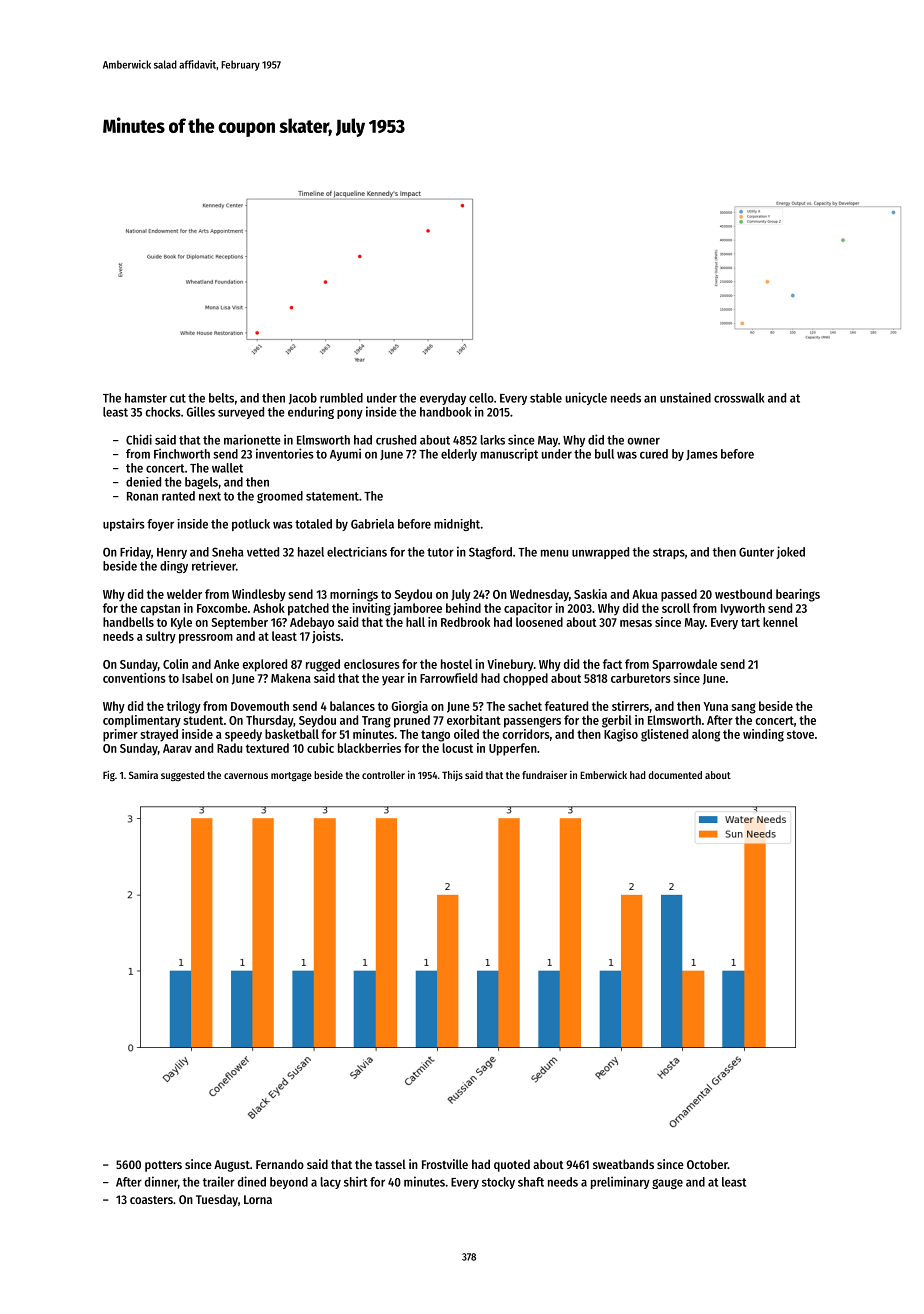 The width and height of the image is (924, 1314). What do you see at coordinates (252, 1181) in the image?
I see `dined` at bounding box center [252, 1181].
